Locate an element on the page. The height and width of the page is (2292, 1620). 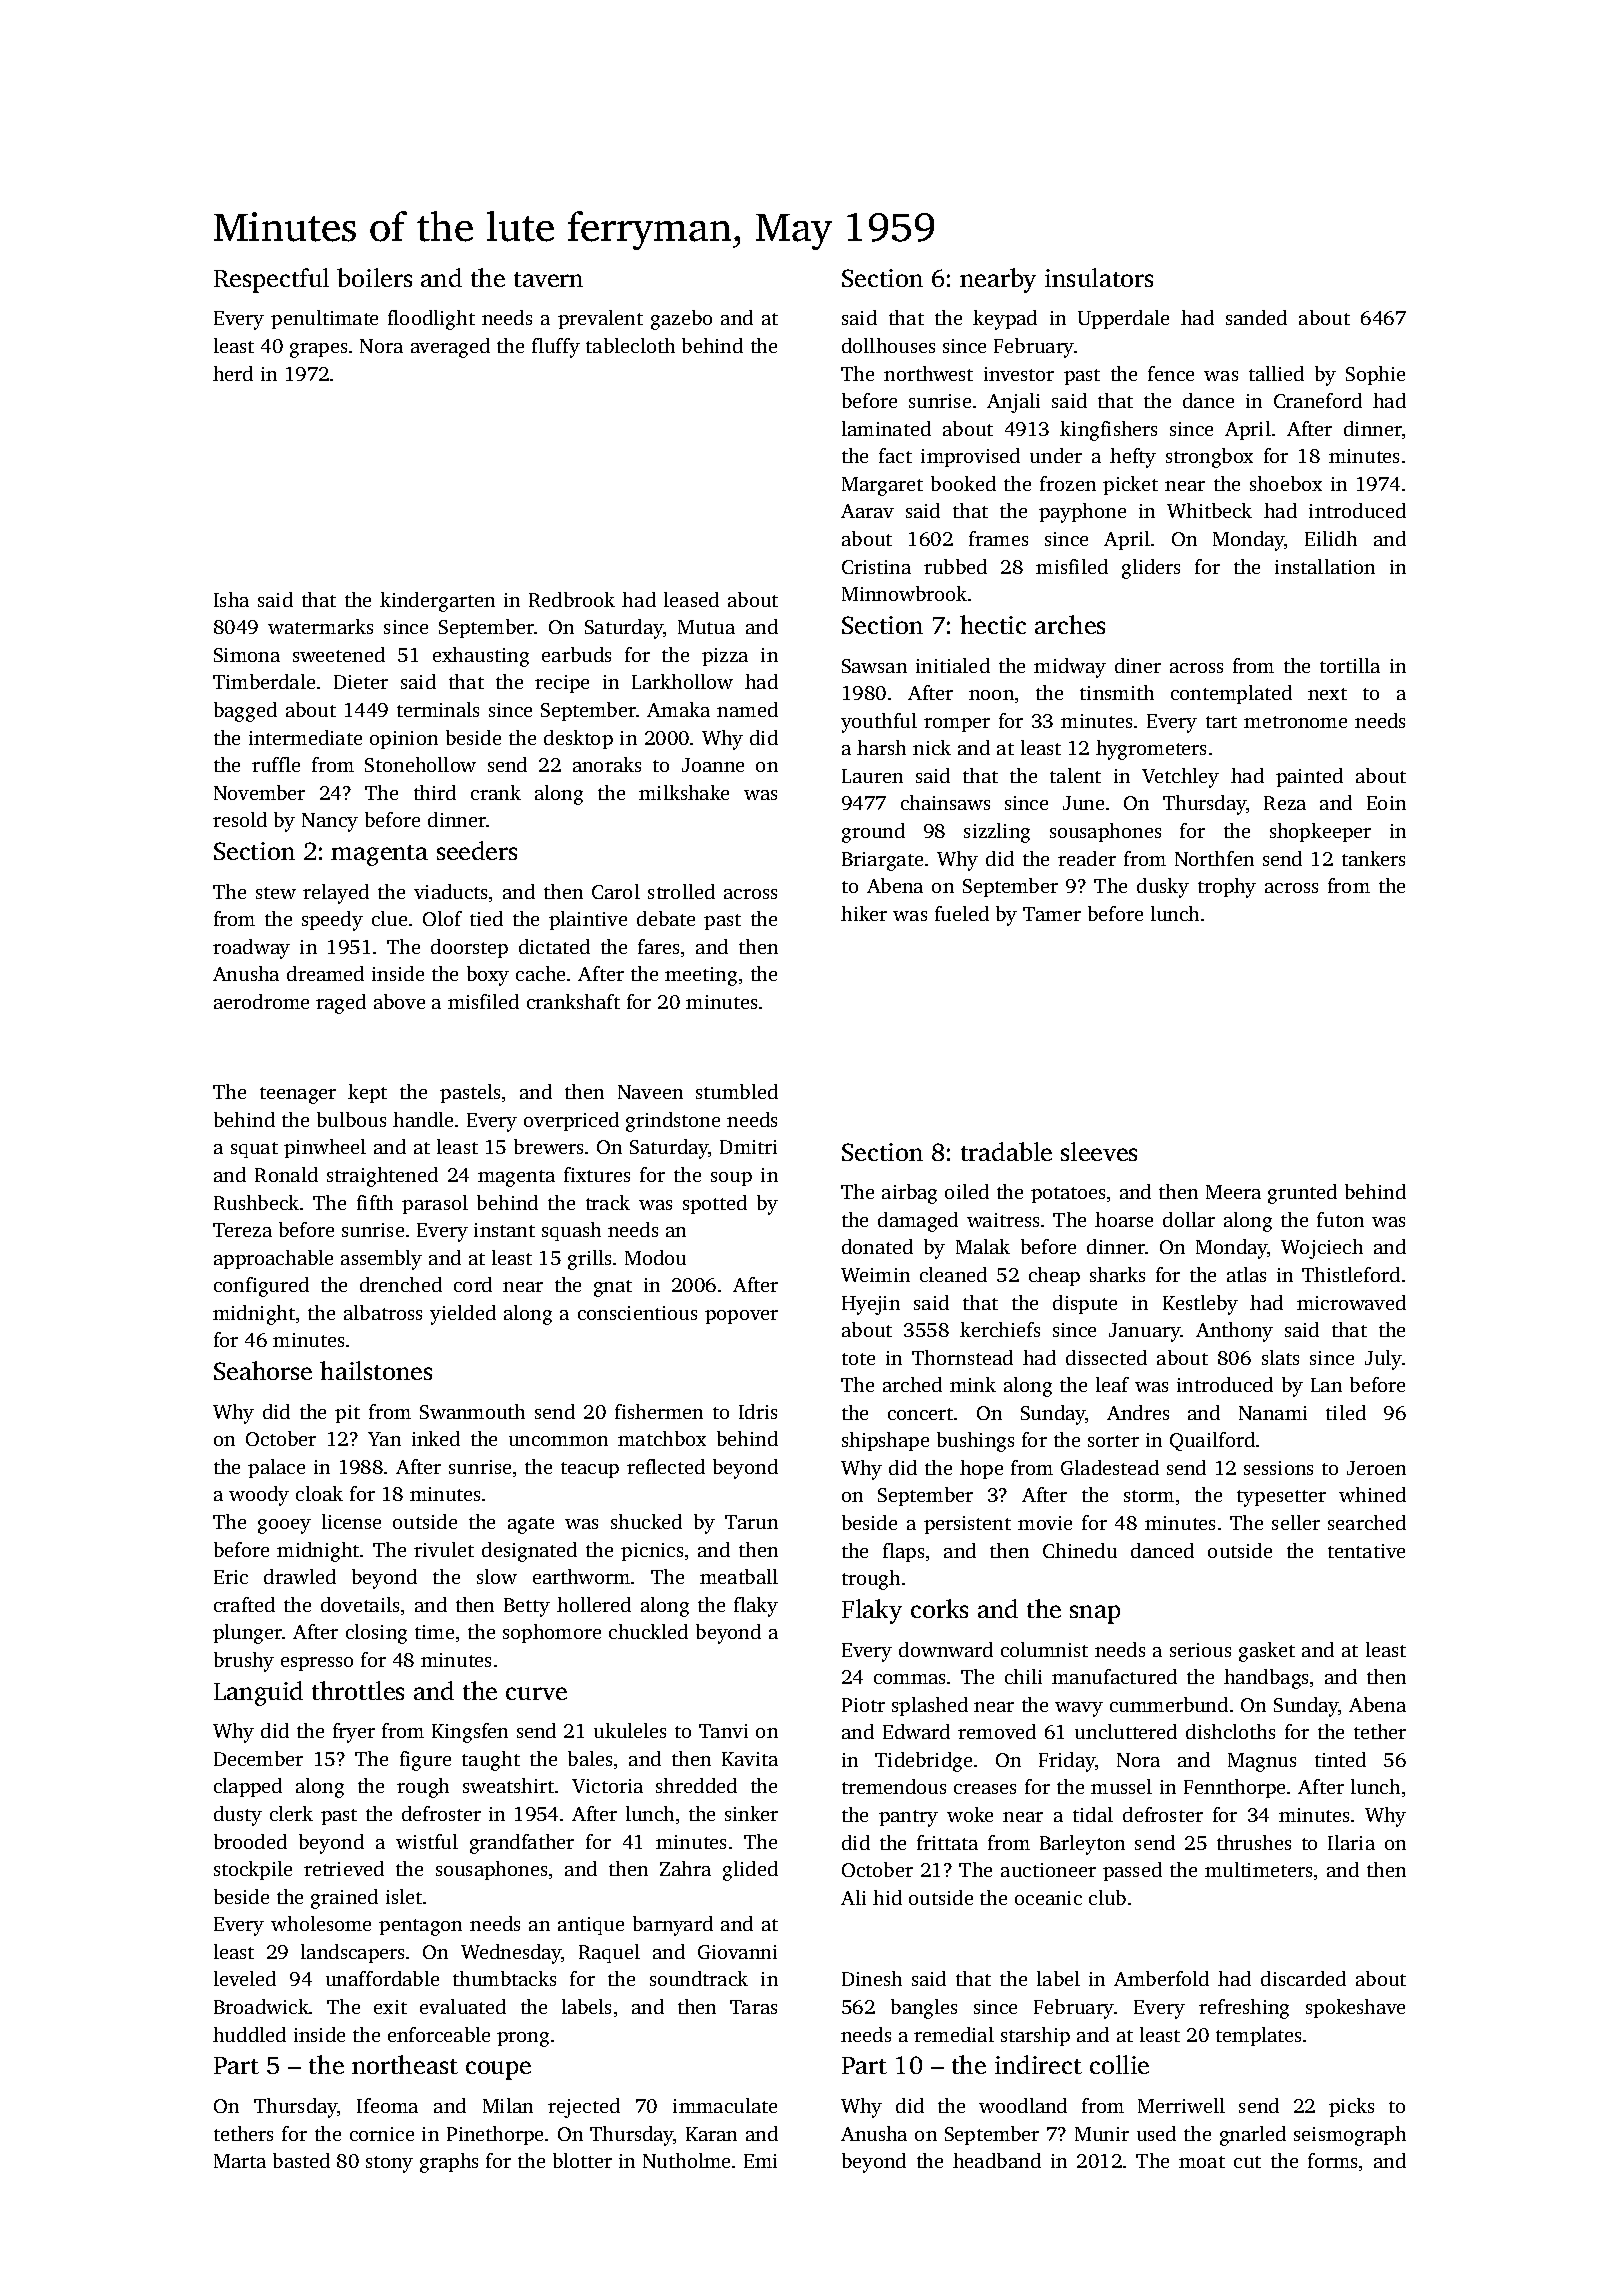
named is located at coordinates (747, 709).
